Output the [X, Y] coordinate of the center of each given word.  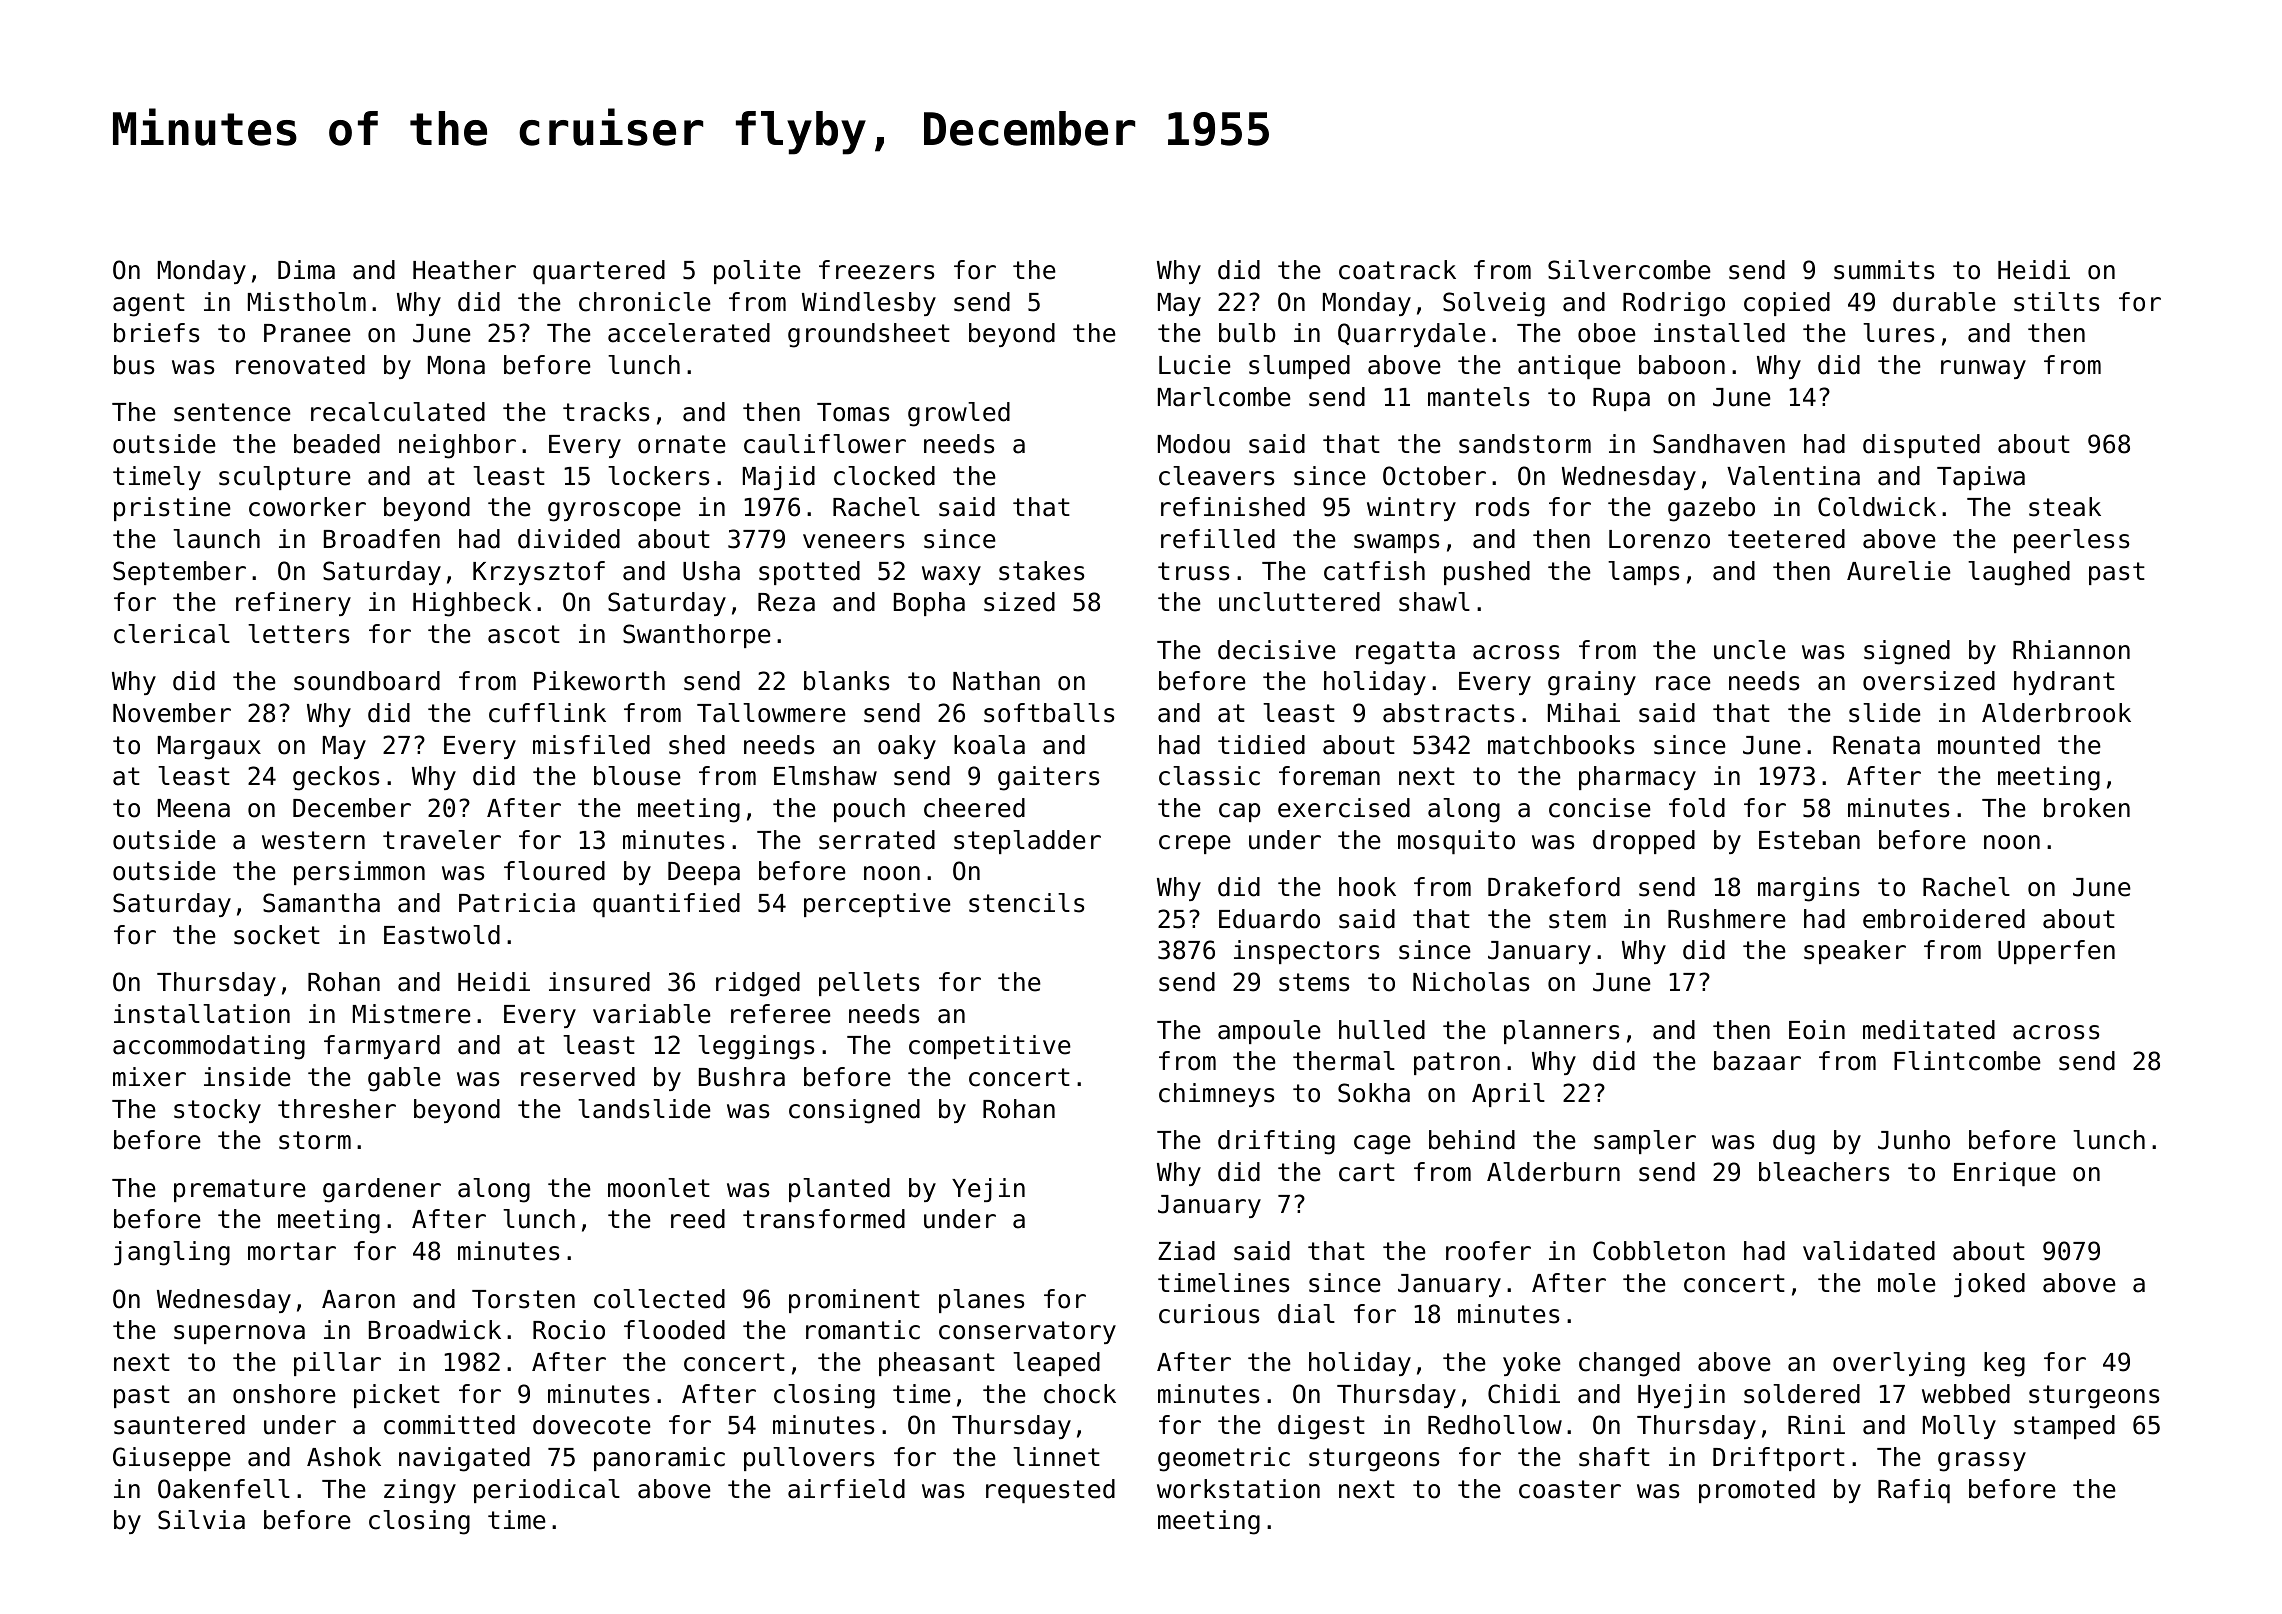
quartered [599, 272]
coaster [1570, 1489]
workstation [1238, 1489]
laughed [2019, 573]
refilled [1218, 539]
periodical [547, 1491]
